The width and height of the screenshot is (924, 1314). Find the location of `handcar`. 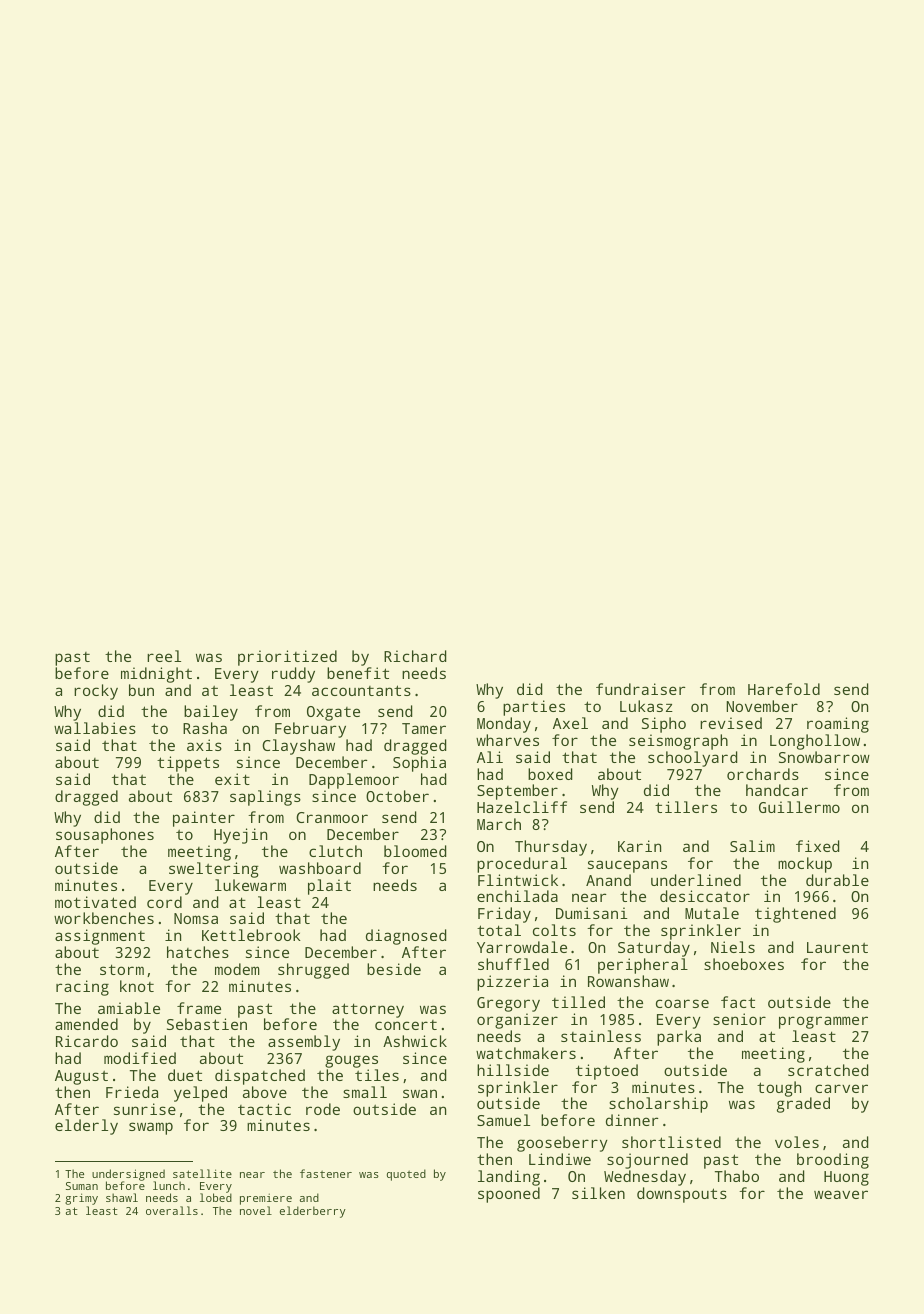

handcar is located at coordinates (777, 790).
